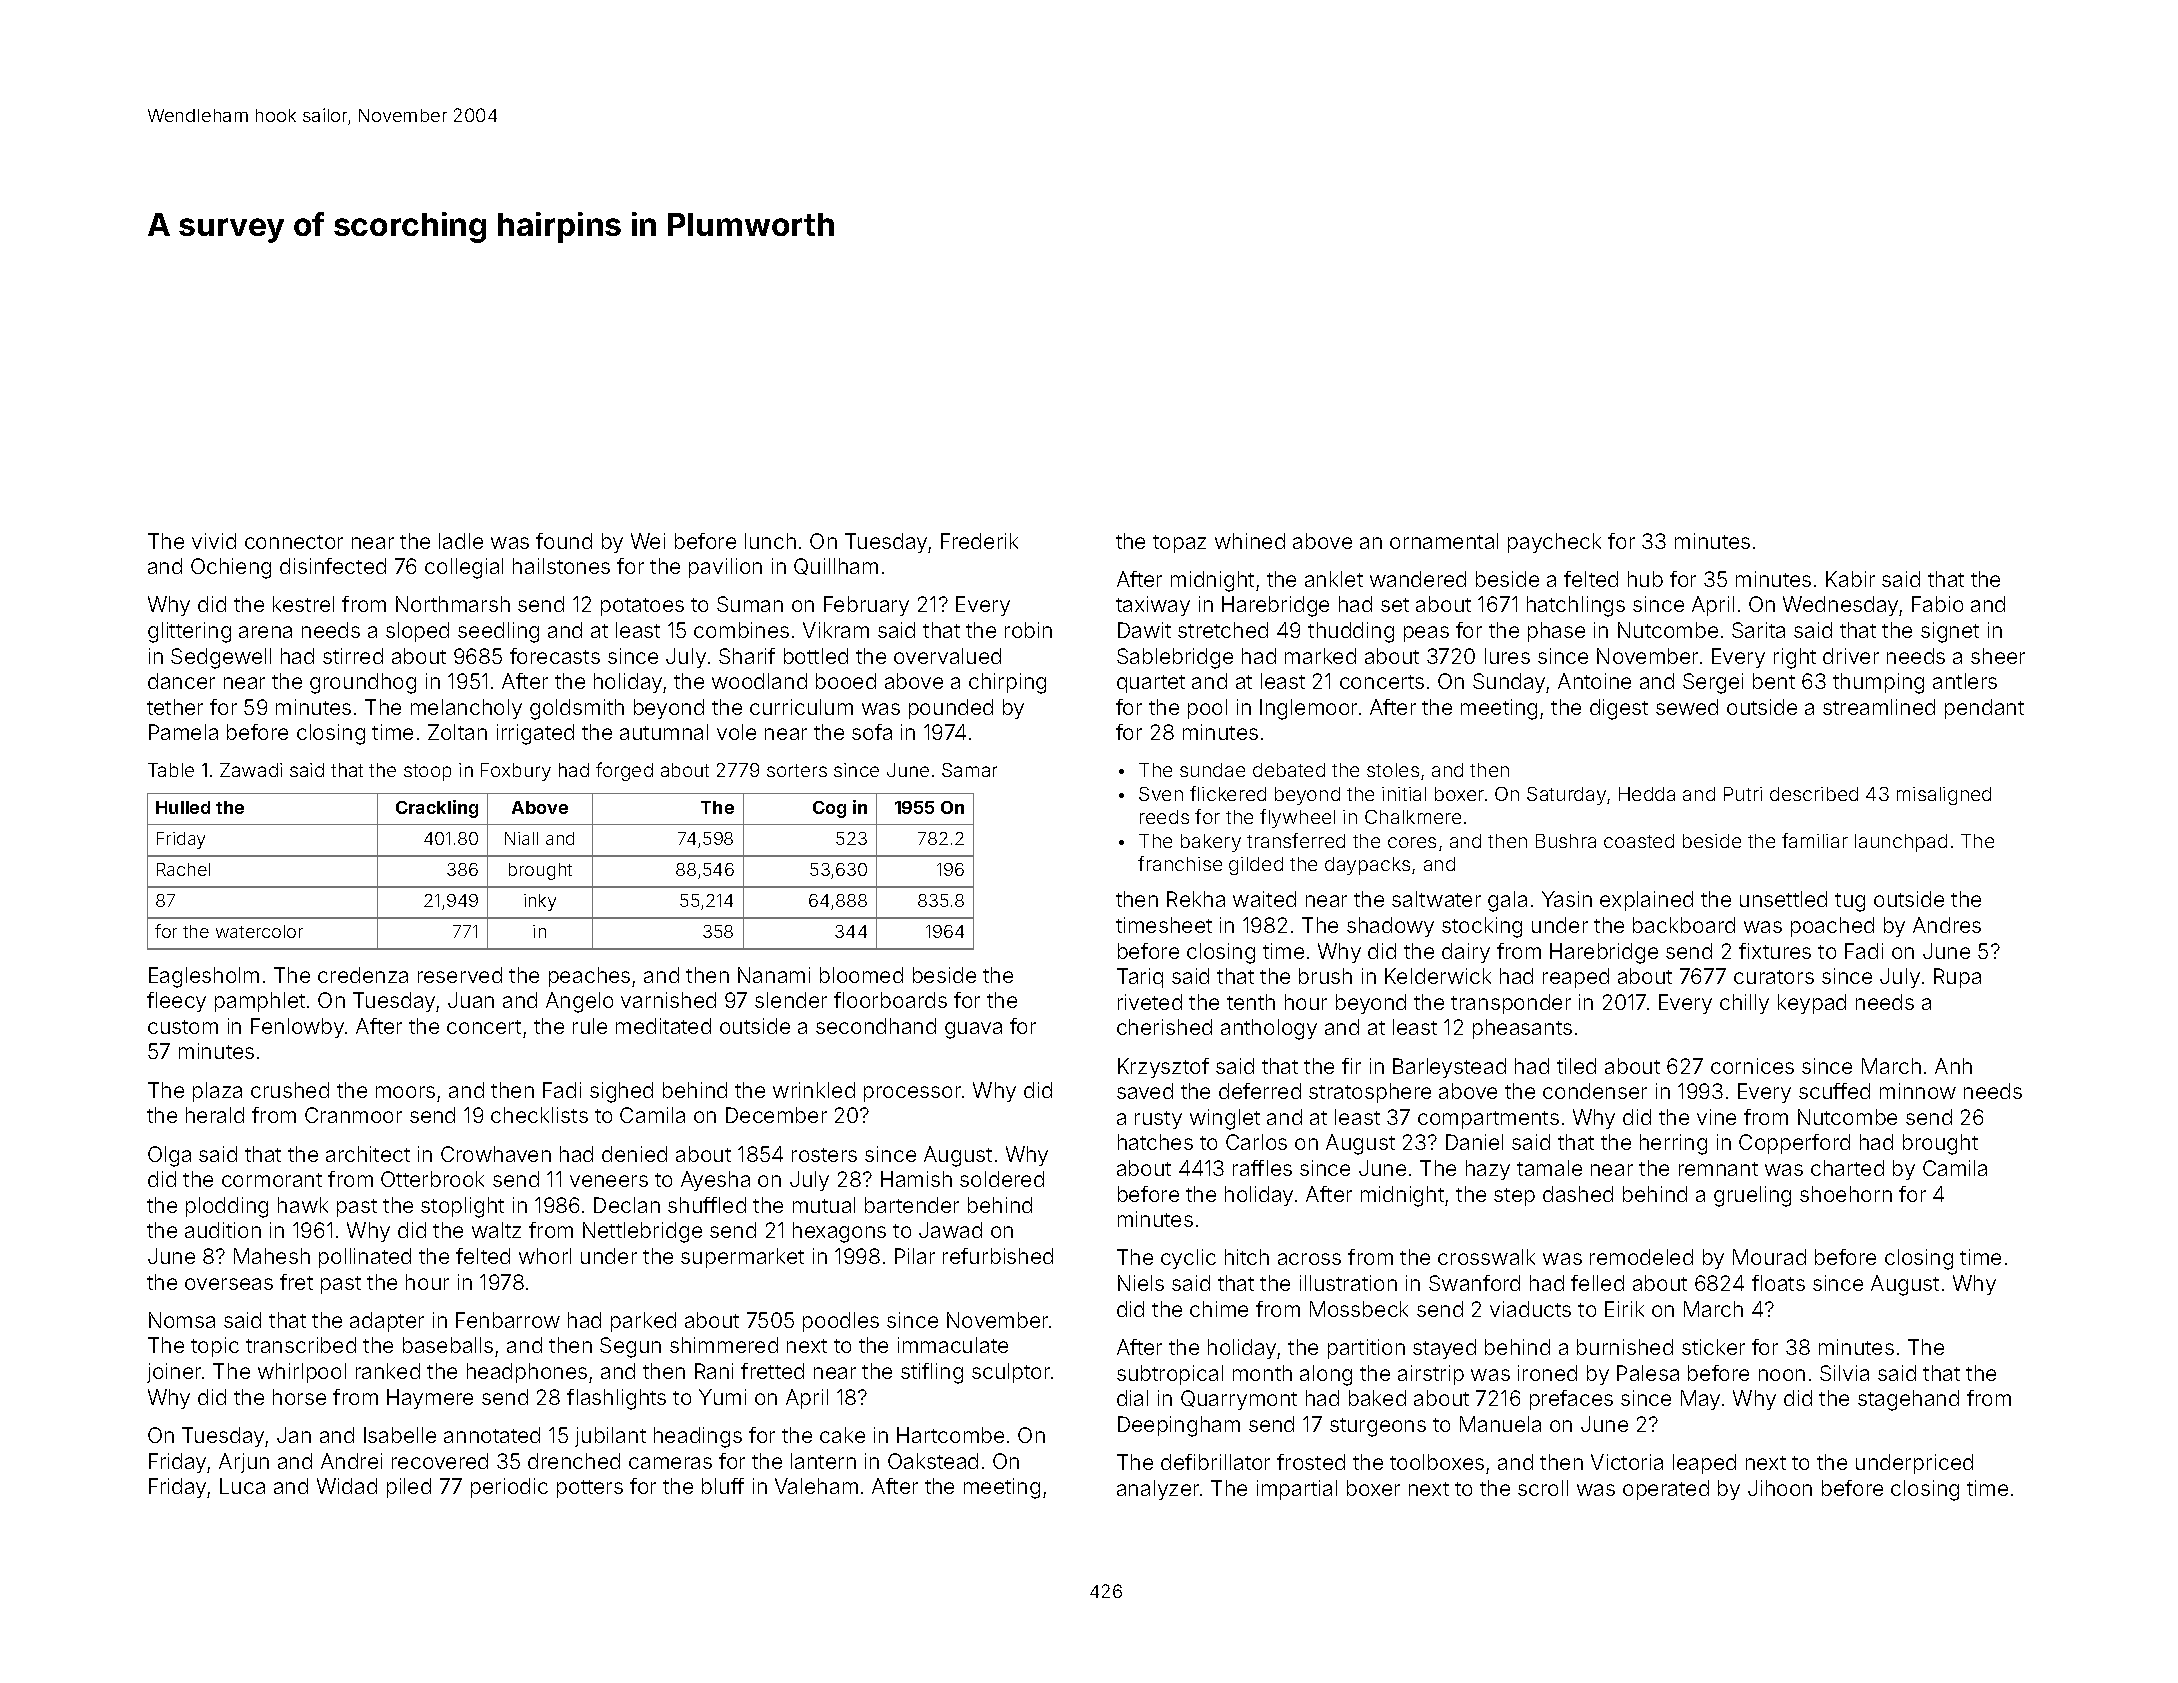 The image size is (2178, 1683). I want to click on Luca, so click(242, 1486).
